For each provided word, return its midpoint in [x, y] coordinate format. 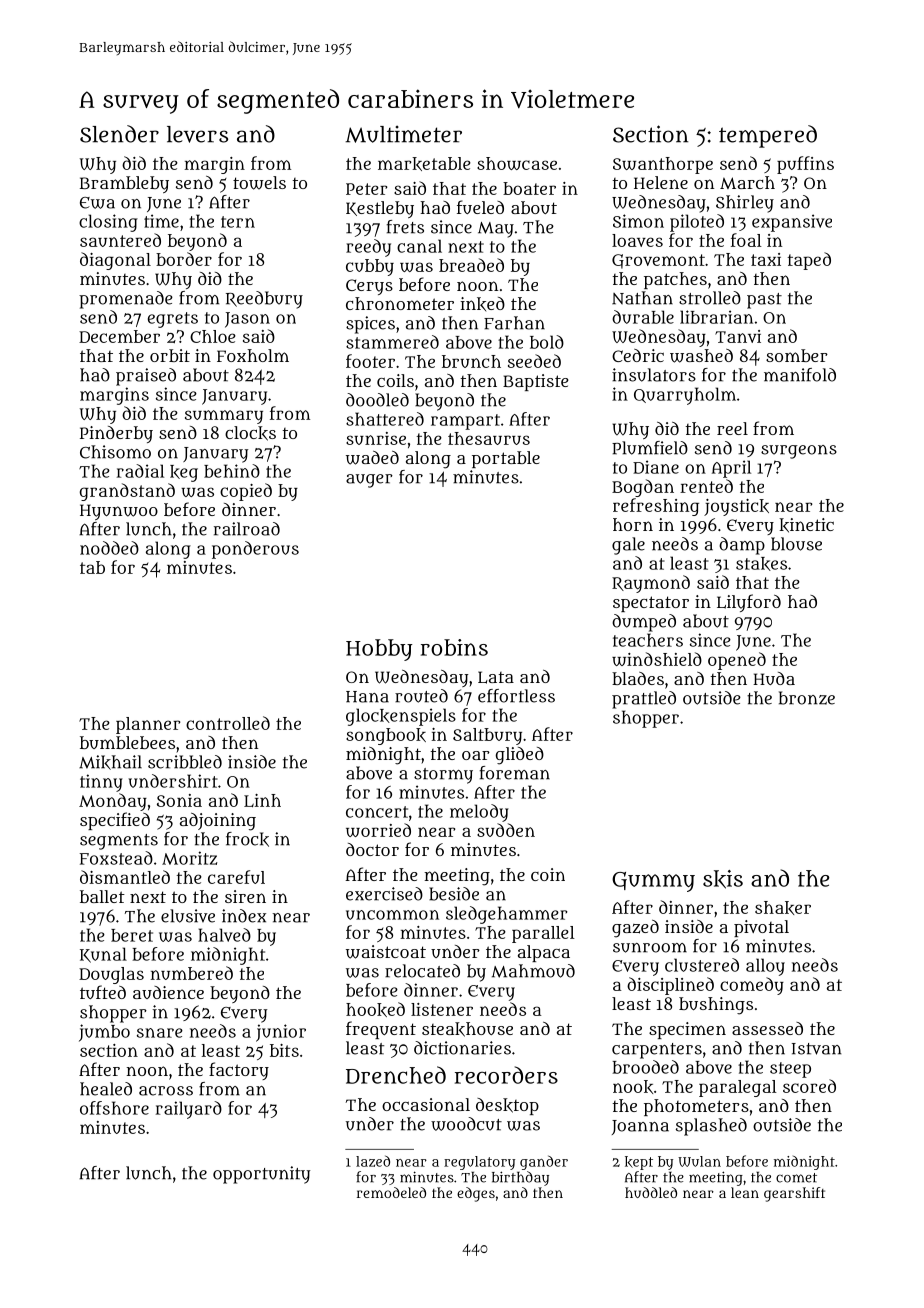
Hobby [379, 650]
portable [506, 459]
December [119, 336]
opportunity [261, 1175]
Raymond [651, 584]
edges [476, 1194]
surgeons [799, 452]
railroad [247, 529]
